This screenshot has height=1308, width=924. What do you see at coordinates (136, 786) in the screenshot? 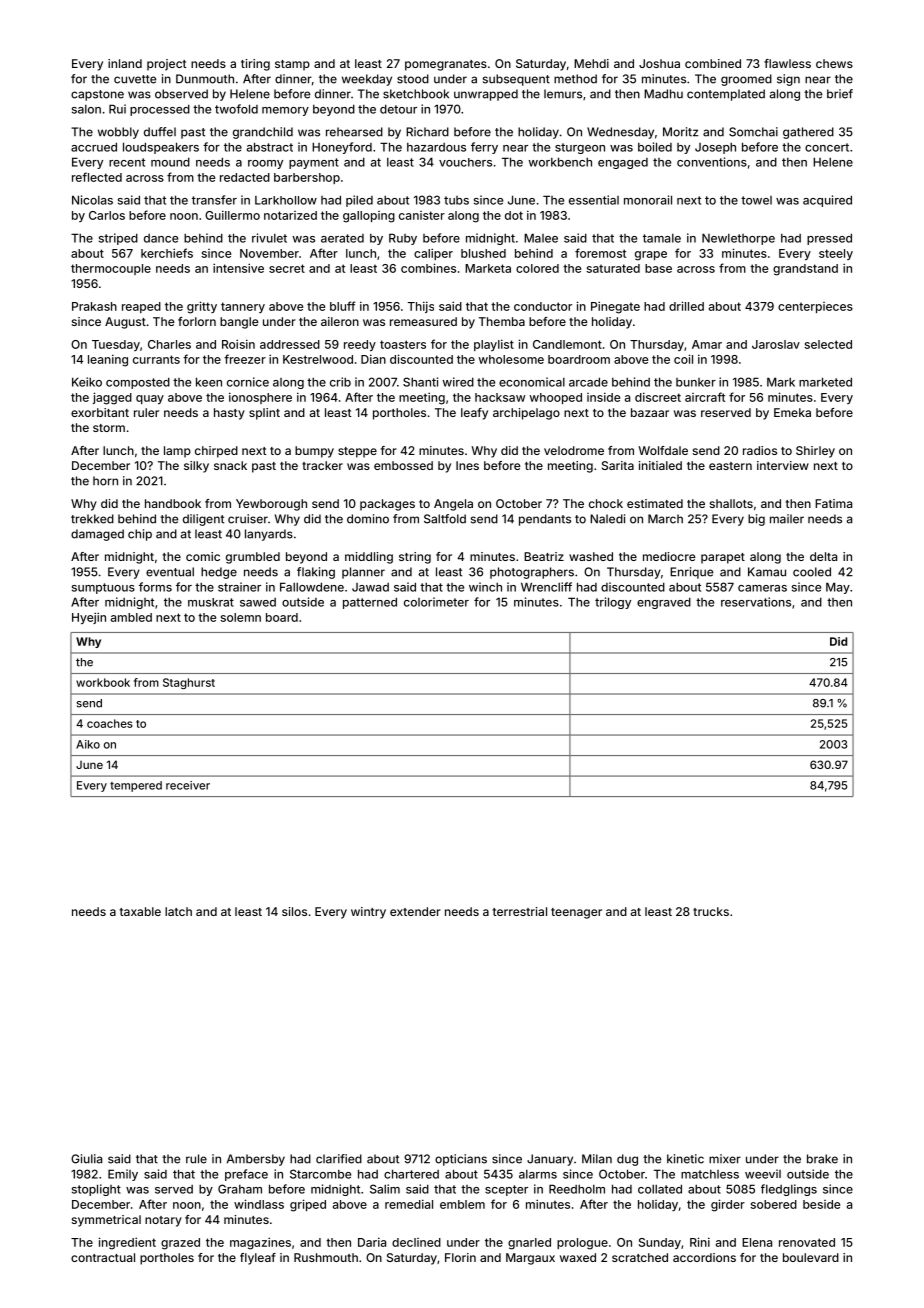
I see `tempered` at bounding box center [136, 786].
